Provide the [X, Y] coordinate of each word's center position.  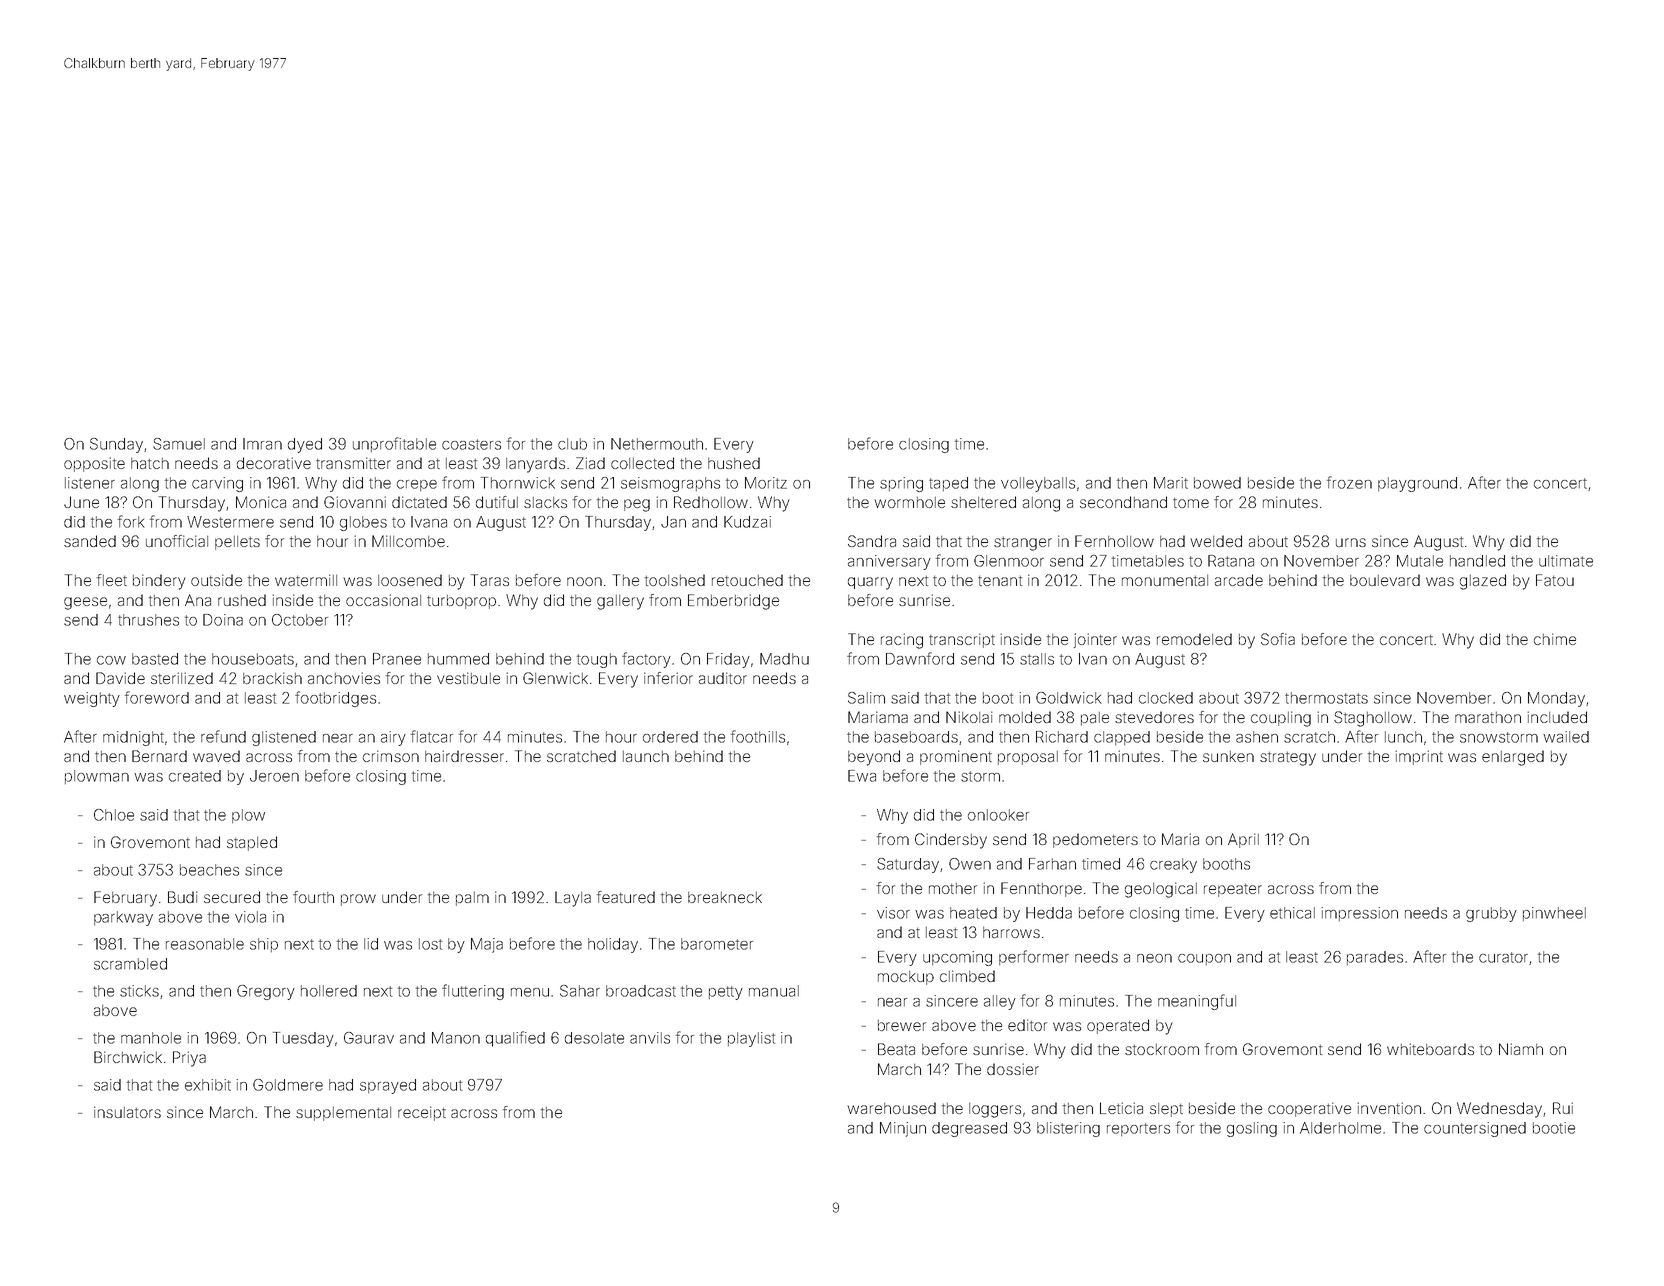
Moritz [766, 483]
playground [1417, 484]
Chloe [114, 815]
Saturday [908, 865]
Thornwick [518, 483]
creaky [1173, 865]
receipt [422, 1113]
